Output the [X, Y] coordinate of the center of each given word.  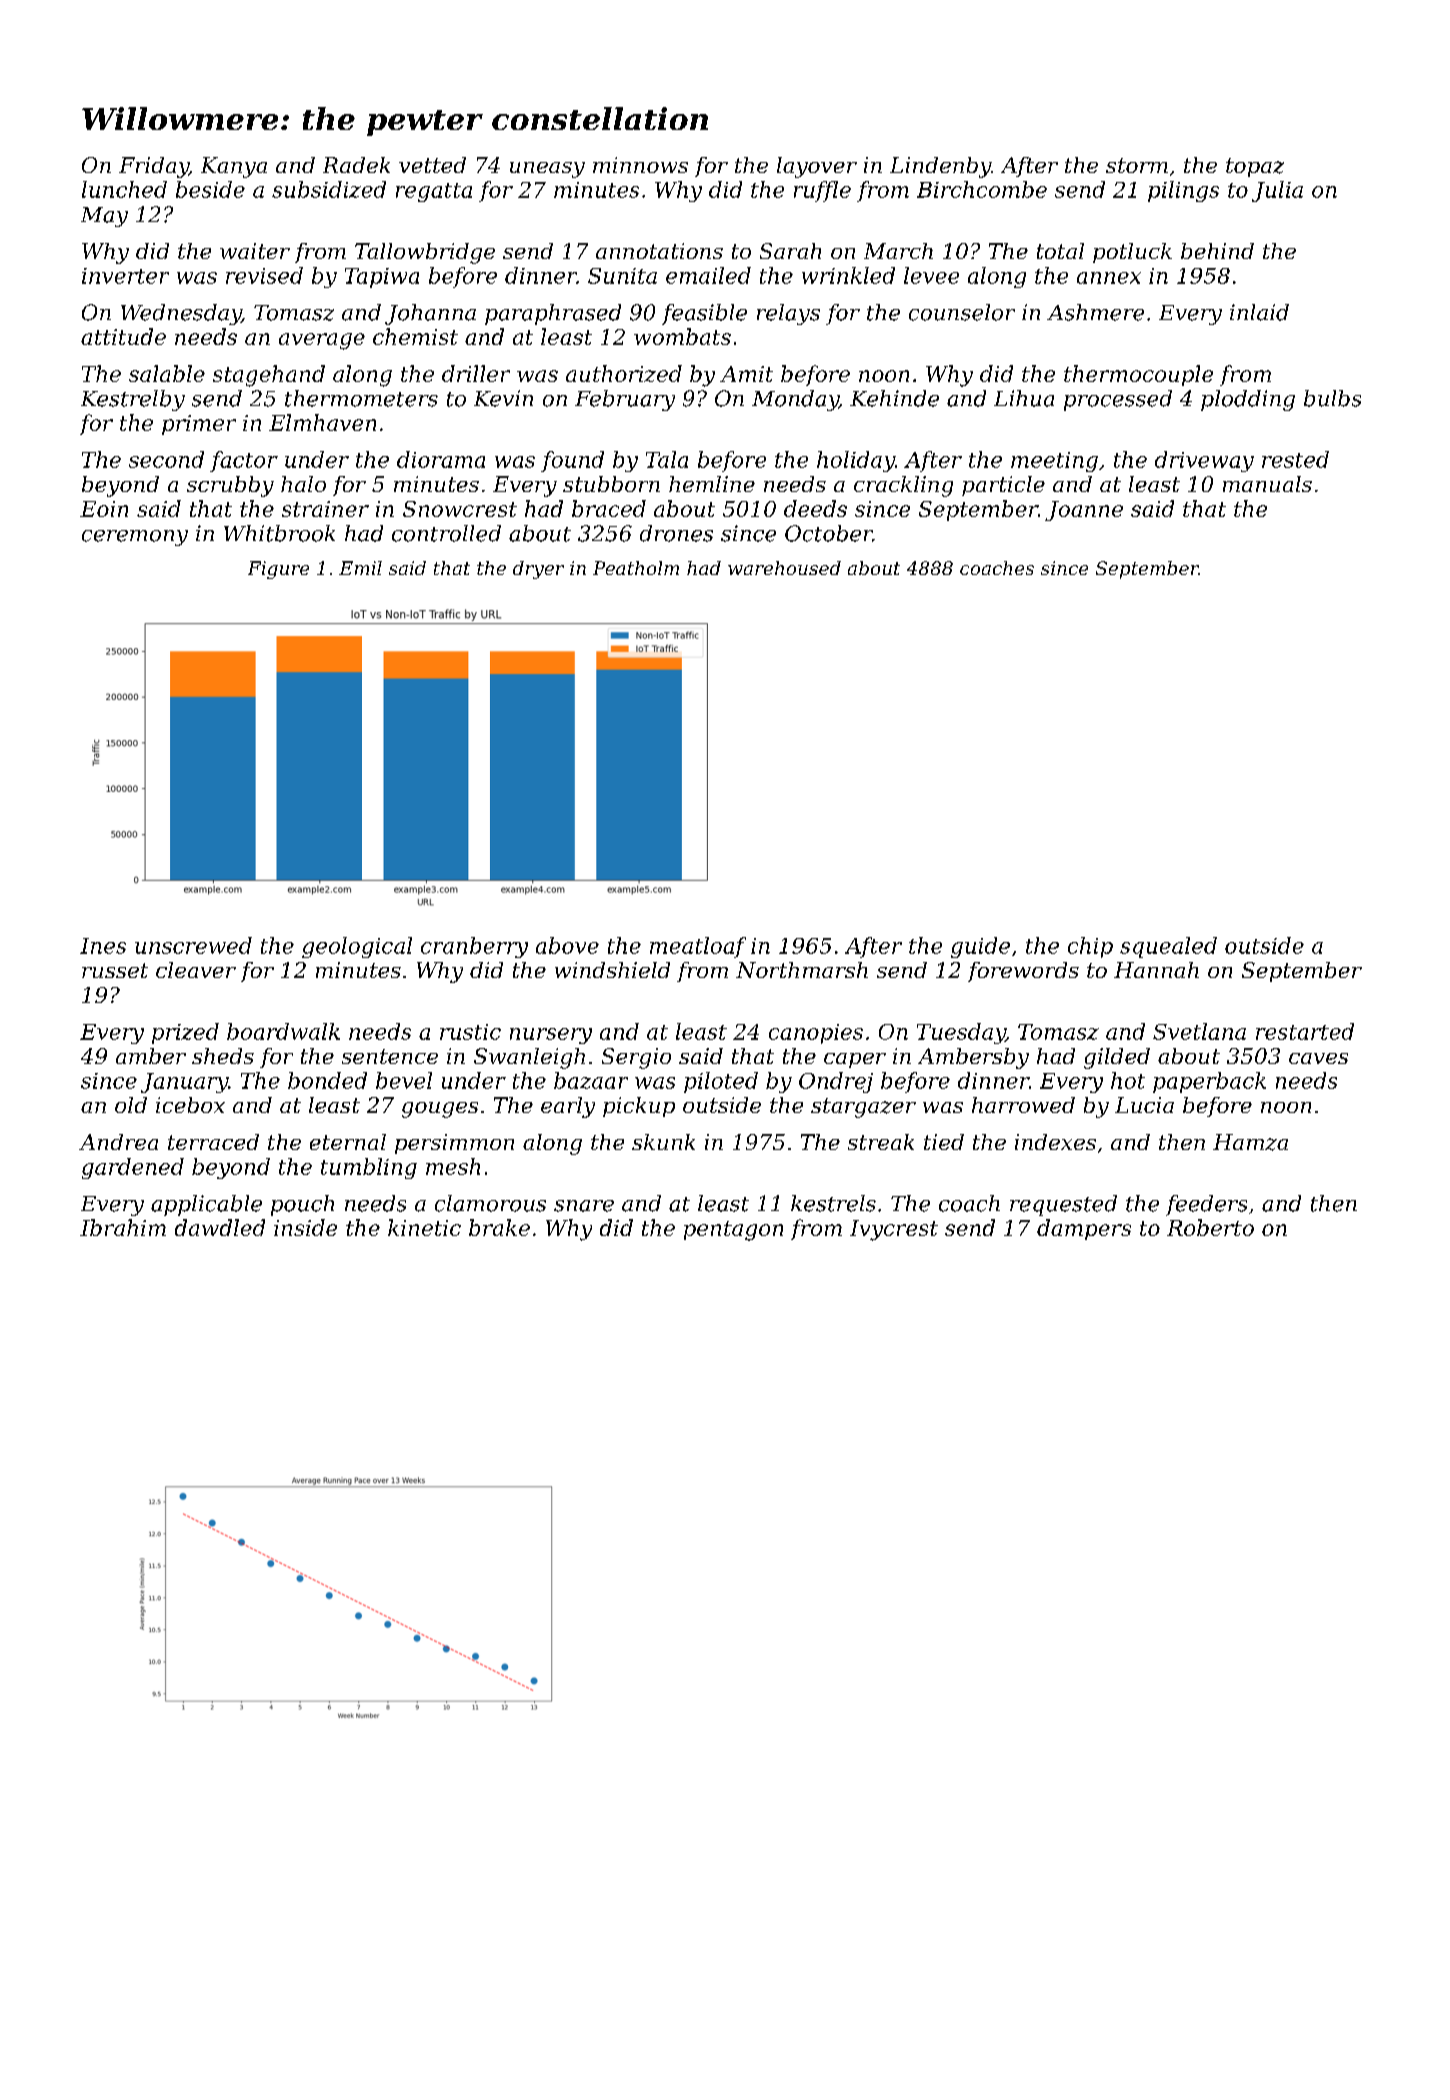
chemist [415, 336]
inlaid [1259, 312]
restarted [1305, 1031]
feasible [704, 314]
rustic [470, 1032]
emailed [708, 275]
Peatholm [636, 568]
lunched [124, 189]
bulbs [1332, 398]
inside [305, 1227]
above [567, 945]
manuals [1267, 484]
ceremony [135, 538]
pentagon [733, 1231]
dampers [1084, 1229]
